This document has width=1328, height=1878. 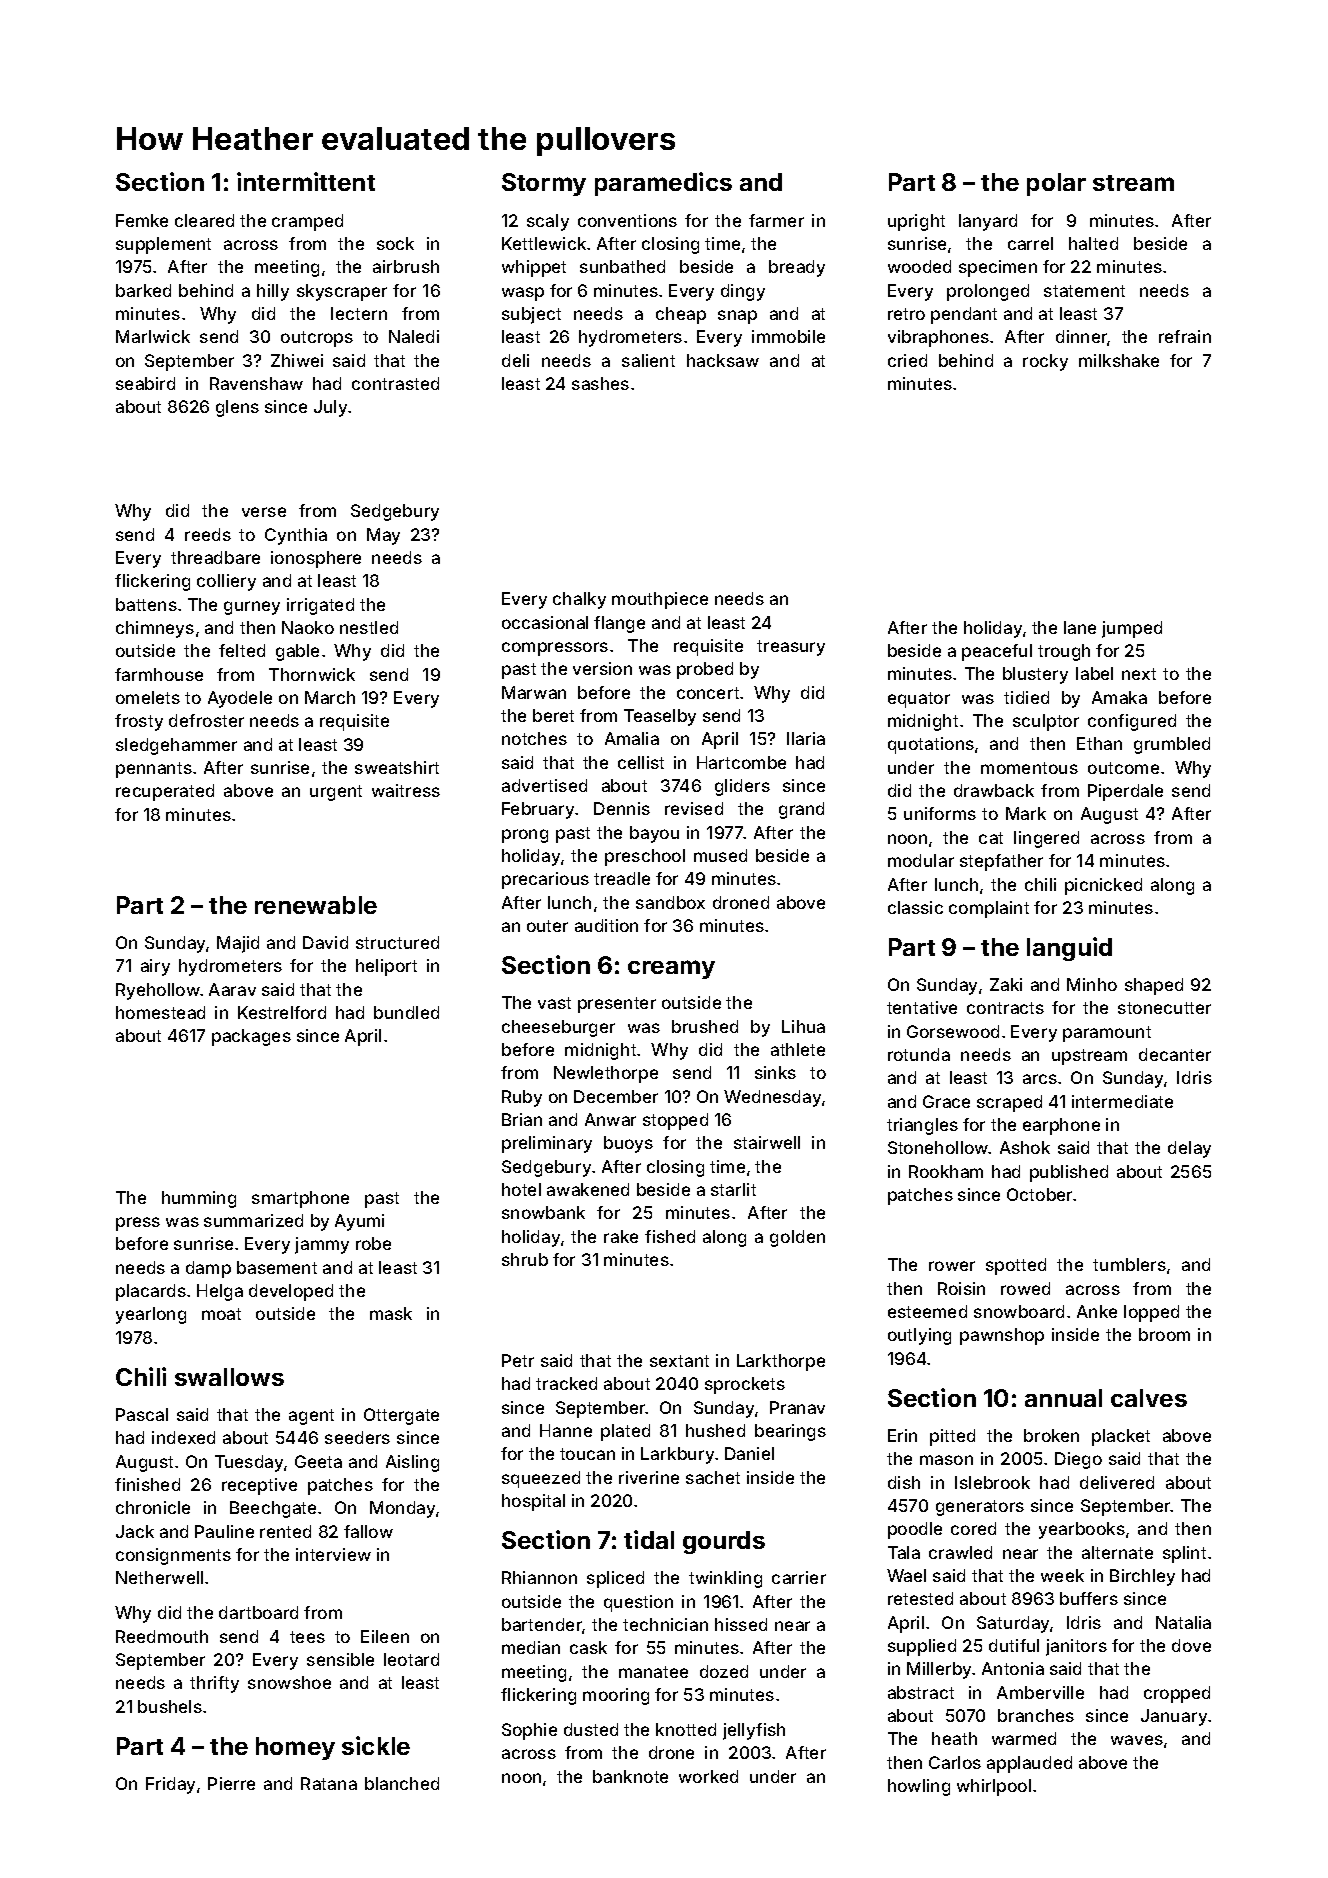 What do you see at coordinates (214, 1684) in the document?
I see `thrifty` at bounding box center [214, 1684].
